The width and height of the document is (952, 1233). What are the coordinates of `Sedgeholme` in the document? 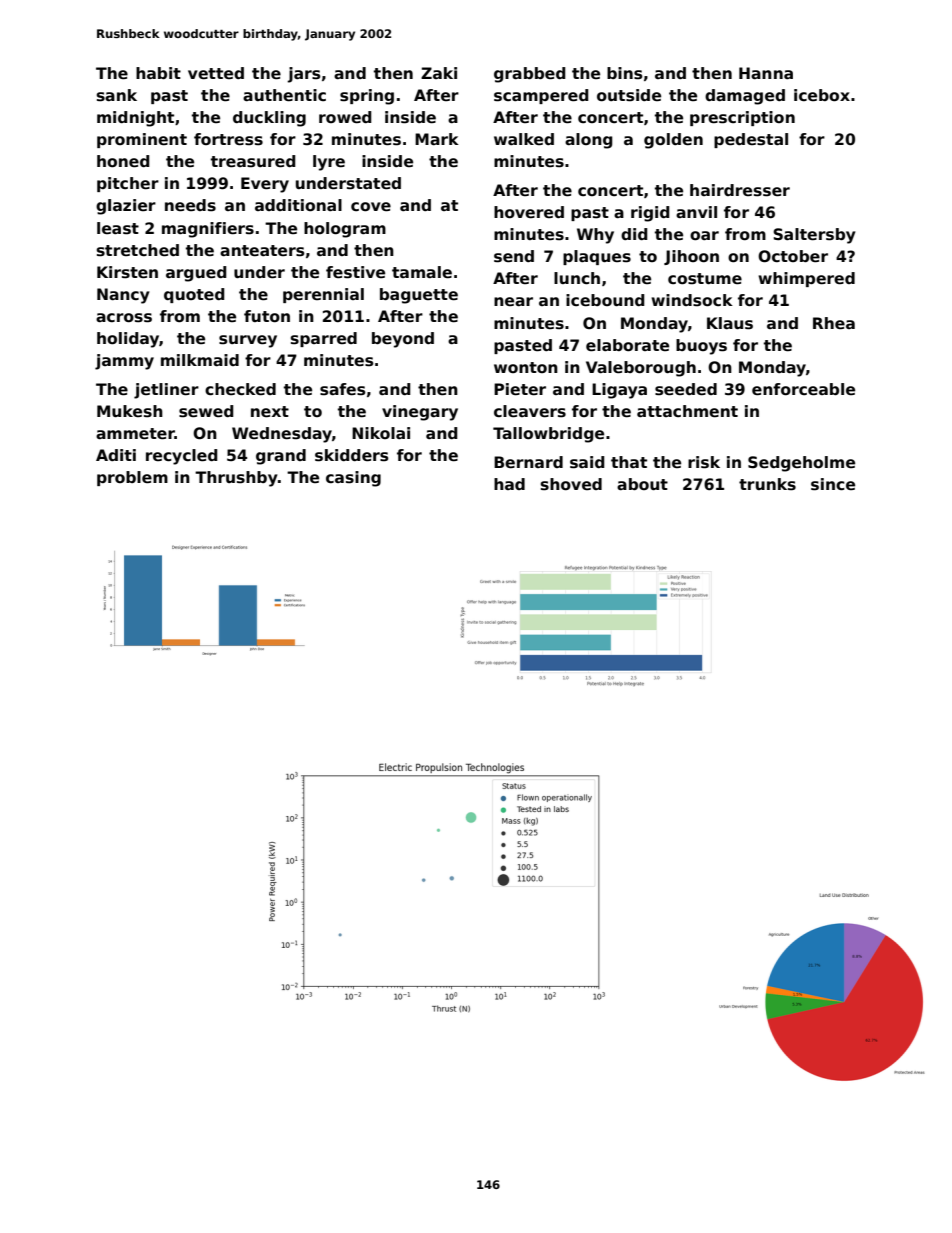 It's located at (801, 464).
